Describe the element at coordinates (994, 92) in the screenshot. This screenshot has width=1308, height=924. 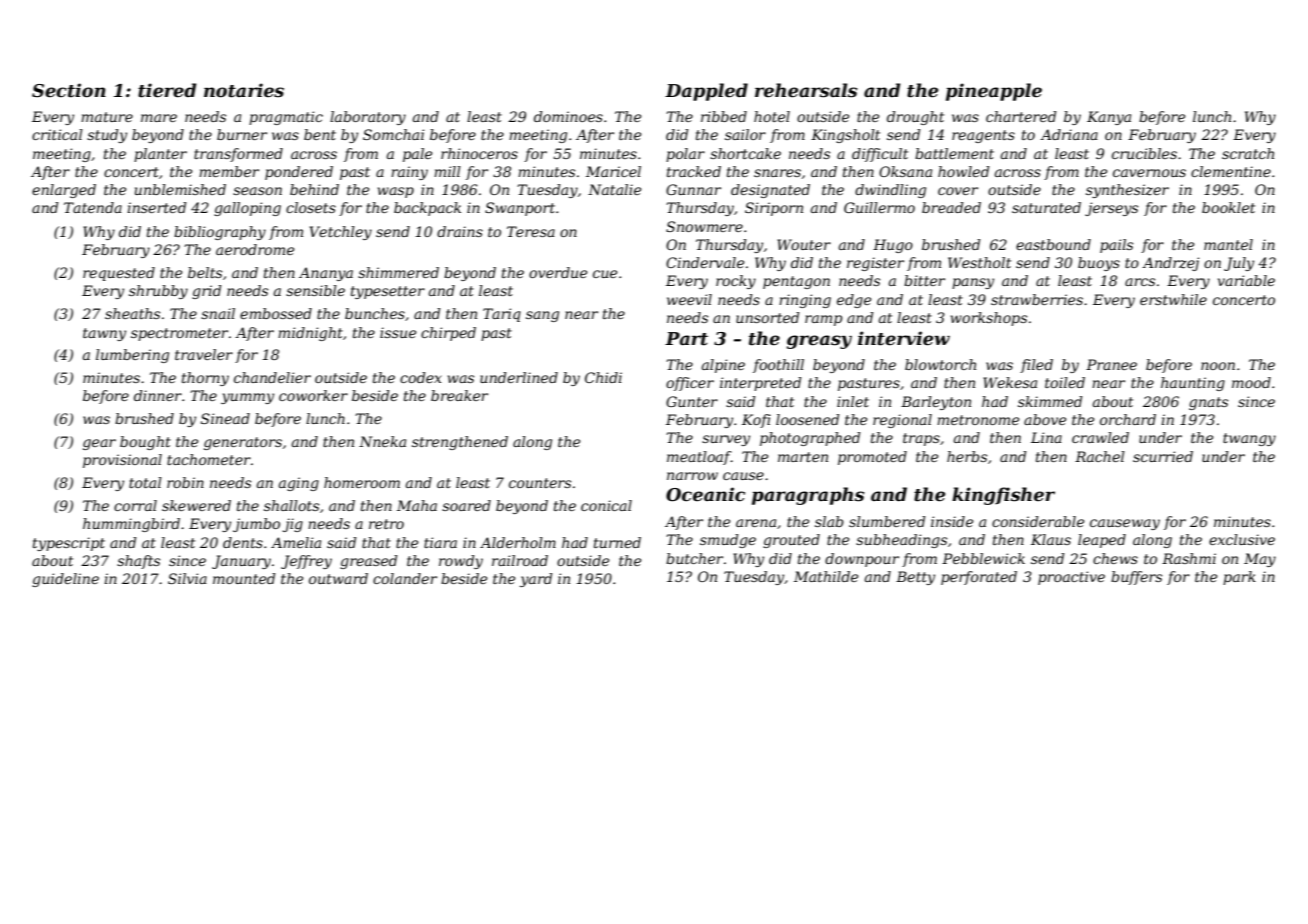
I see `pineapple` at that location.
